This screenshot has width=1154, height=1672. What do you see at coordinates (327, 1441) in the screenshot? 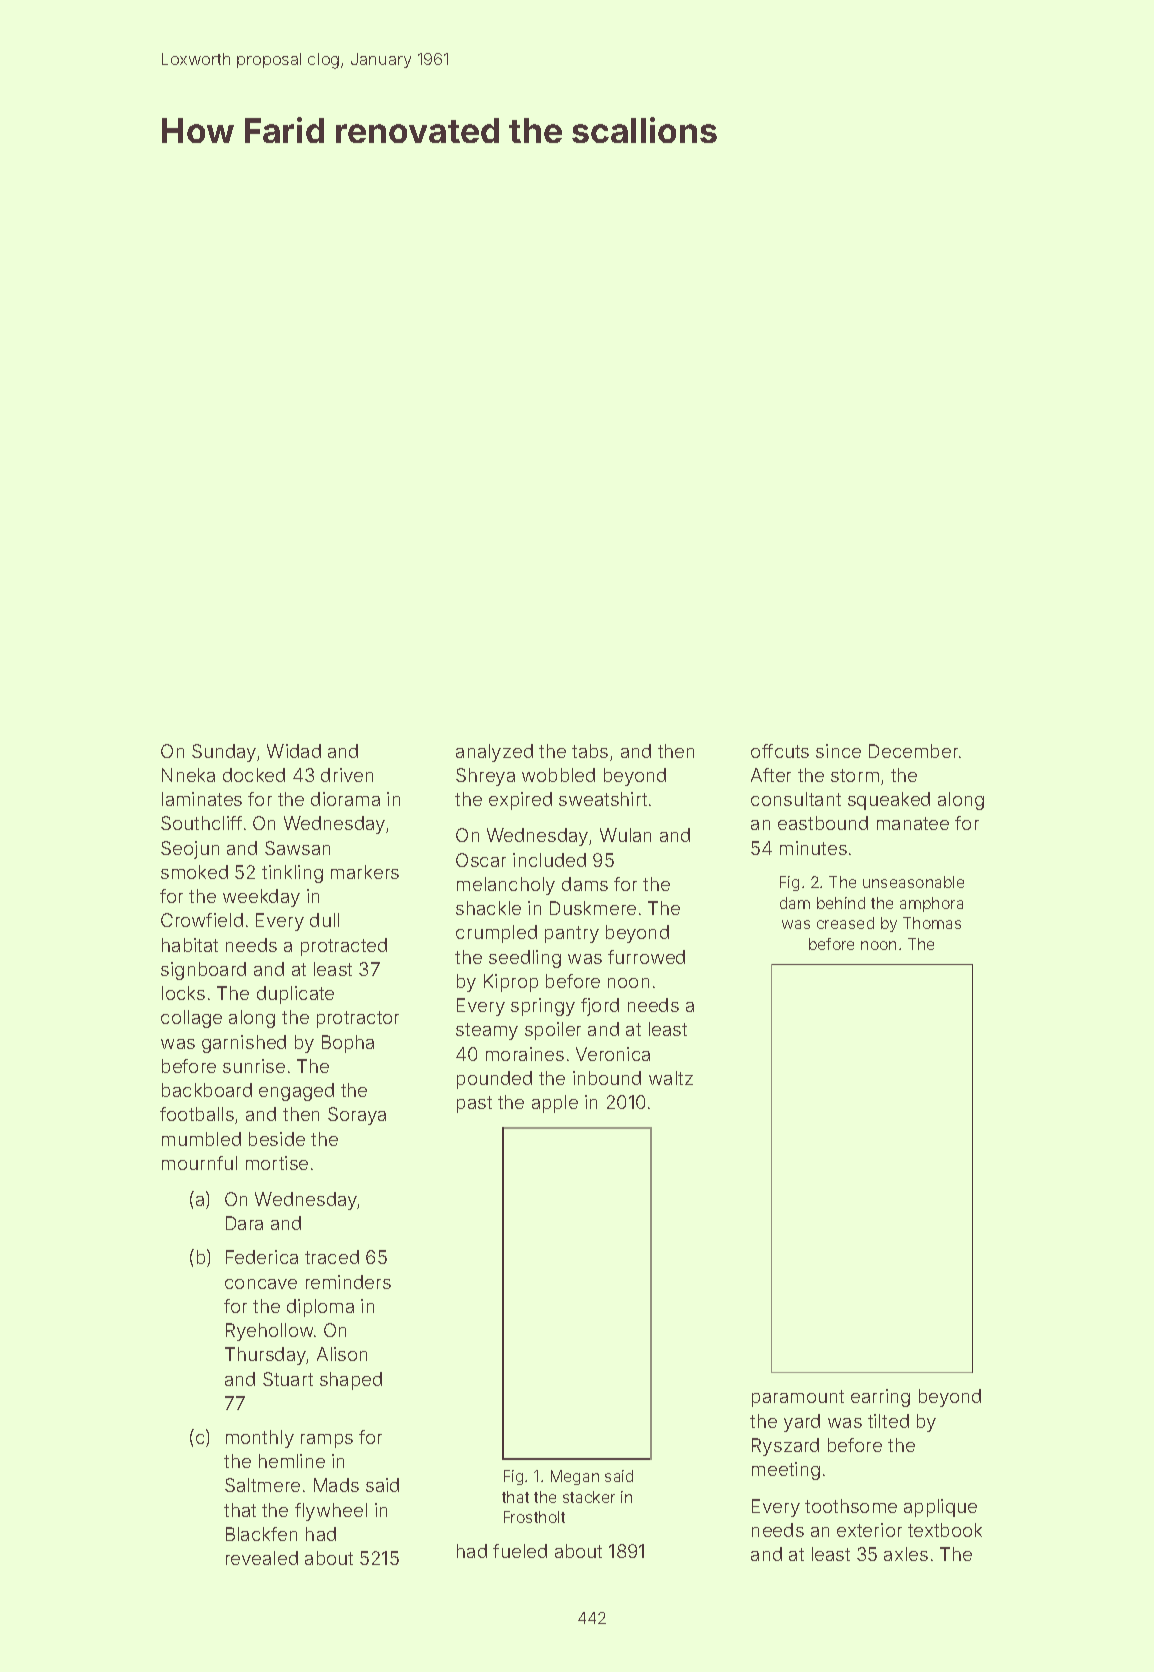
I see `ramps` at bounding box center [327, 1441].
